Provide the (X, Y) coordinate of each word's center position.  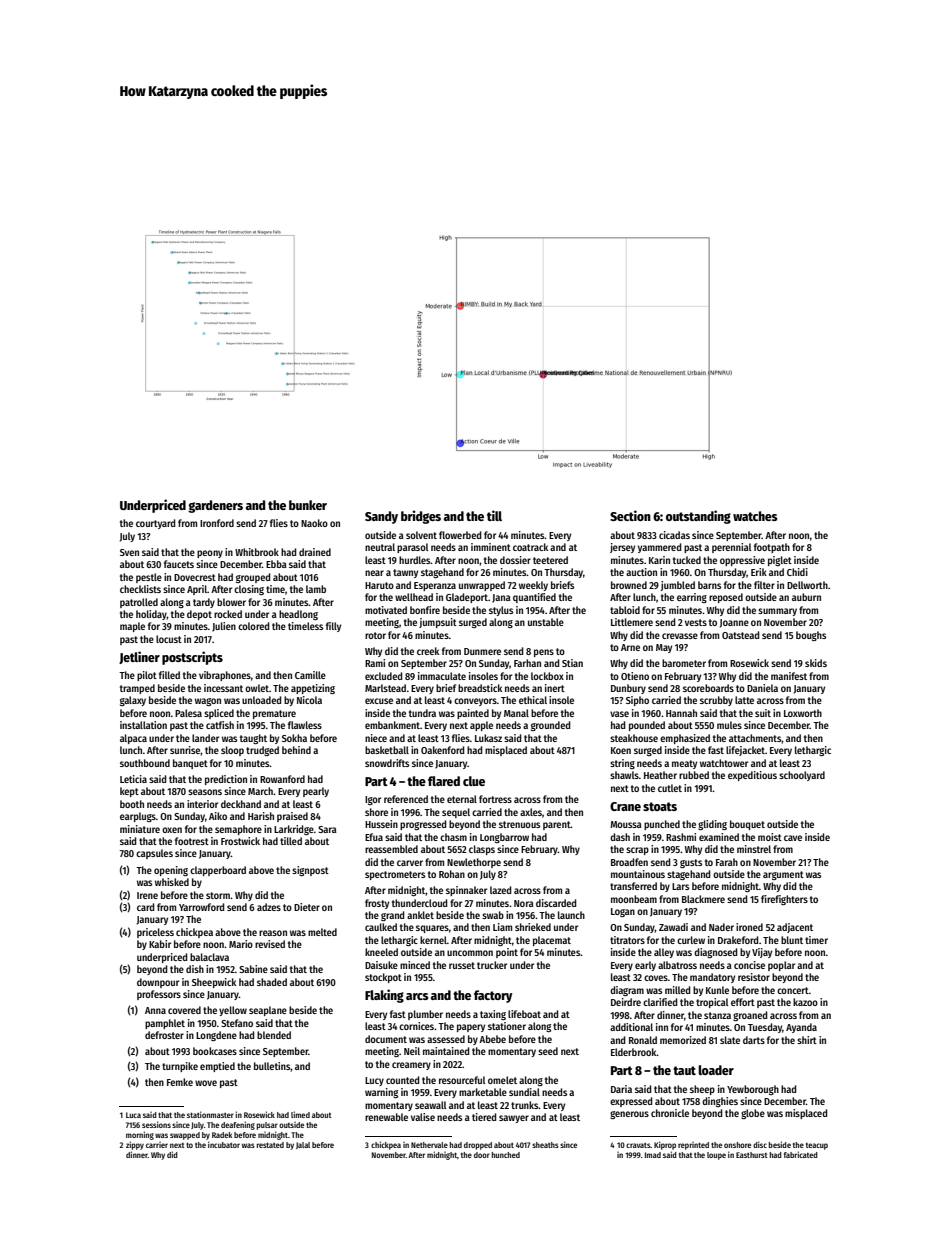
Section (630, 515)
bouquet (747, 825)
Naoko (314, 523)
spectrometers (395, 875)
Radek (222, 1135)
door (482, 1155)
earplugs (138, 817)
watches (755, 516)
